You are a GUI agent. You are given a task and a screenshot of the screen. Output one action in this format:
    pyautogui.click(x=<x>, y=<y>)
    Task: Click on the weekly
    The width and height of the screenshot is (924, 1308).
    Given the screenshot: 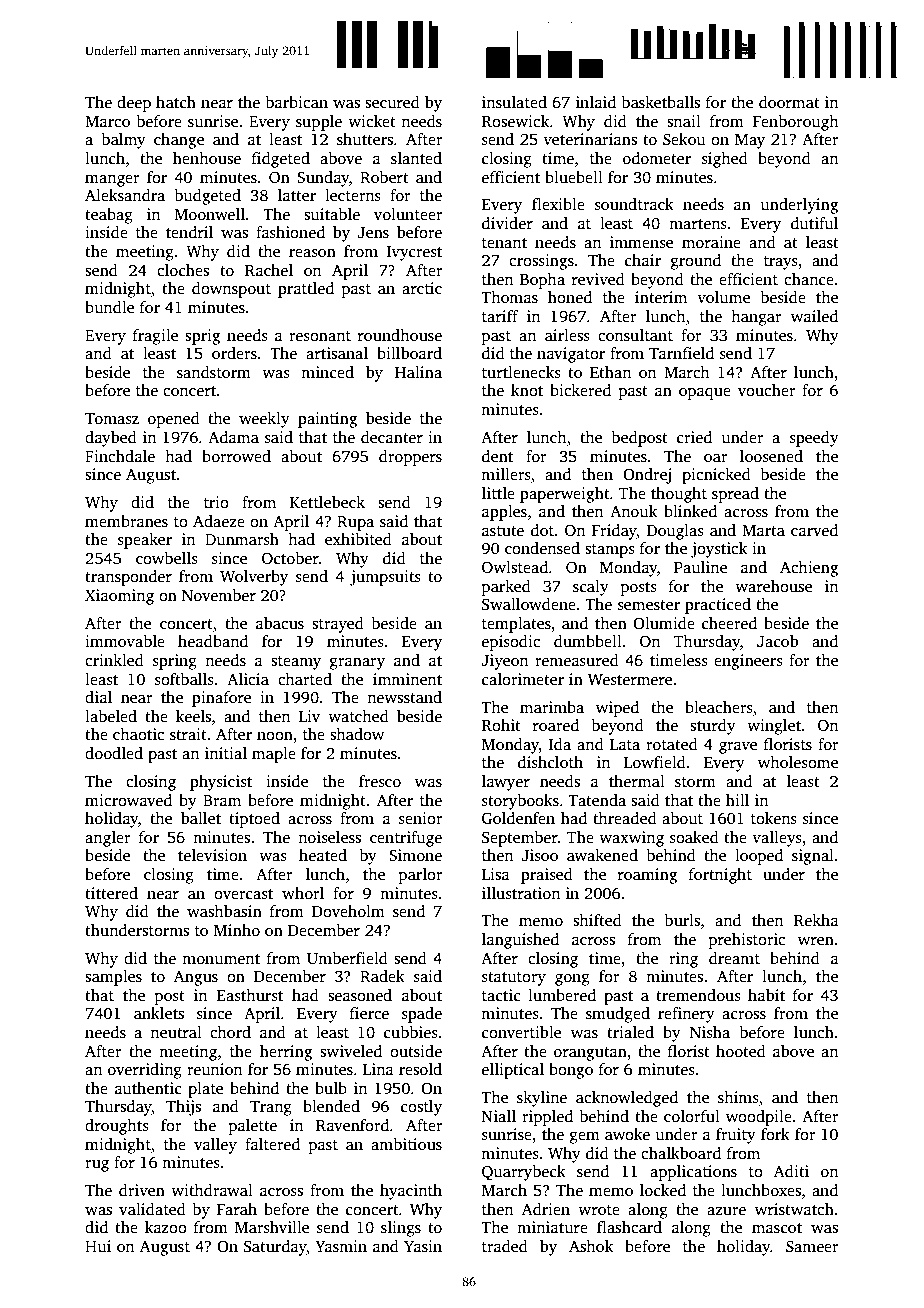 What is the action you would take?
    pyautogui.click(x=264, y=420)
